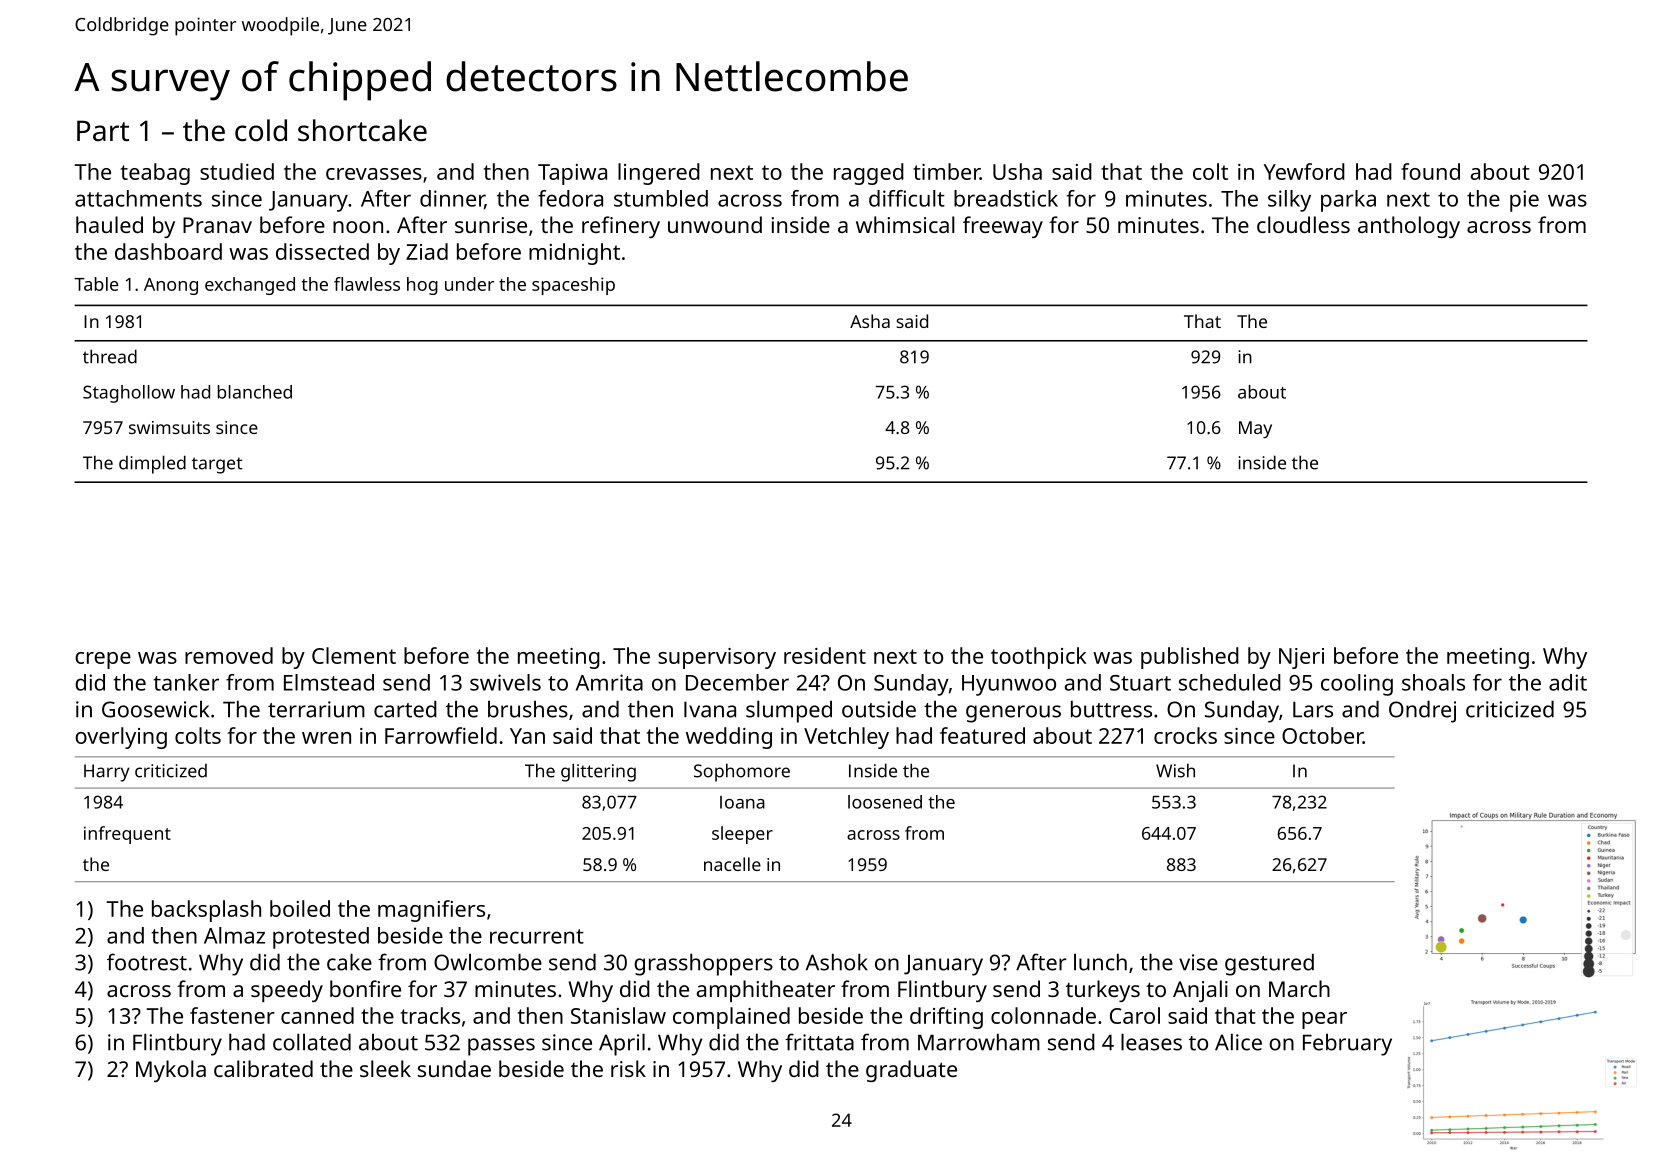 This screenshot has height=1175, width=1662. I want to click on published, so click(1190, 658).
